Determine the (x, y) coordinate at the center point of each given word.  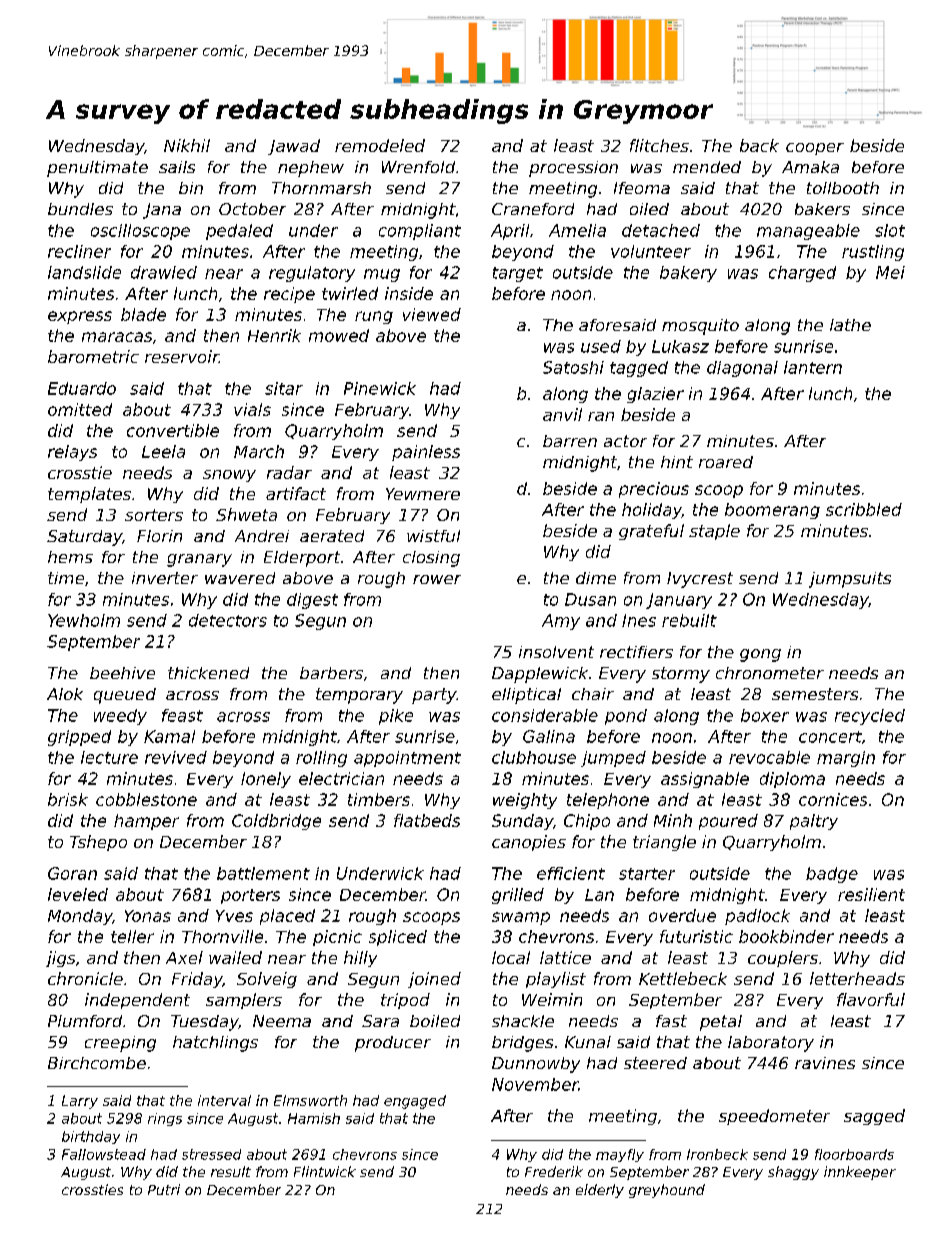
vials (252, 409)
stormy (681, 675)
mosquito (700, 327)
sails (177, 167)
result (231, 1171)
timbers (379, 799)
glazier (655, 395)
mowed (339, 335)
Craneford (533, 209)
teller (132, 936)
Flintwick (325, 1171)
